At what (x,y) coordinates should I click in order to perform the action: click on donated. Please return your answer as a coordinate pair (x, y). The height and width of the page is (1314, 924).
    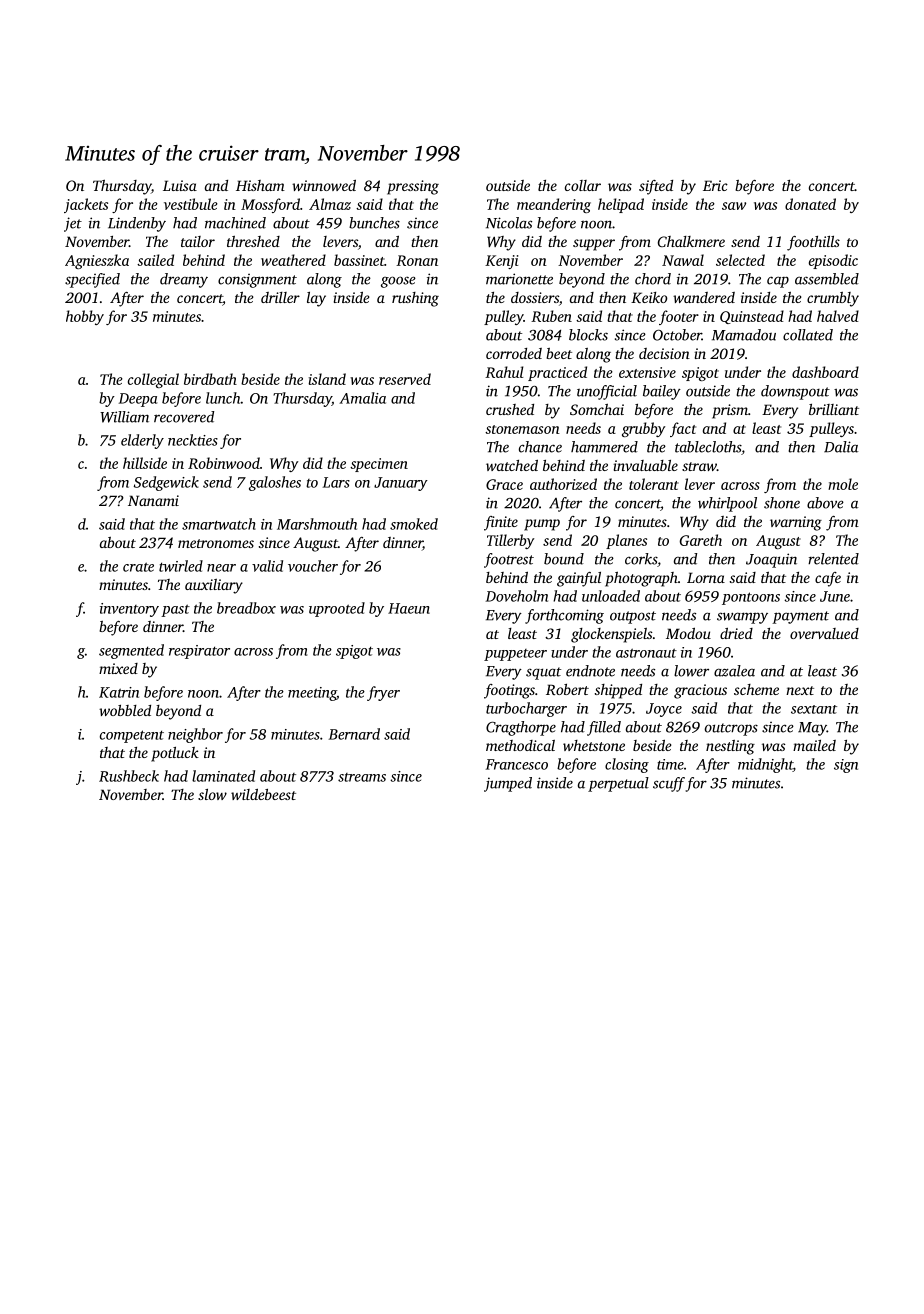
    Looking at the image, I should click on (810, 204).
